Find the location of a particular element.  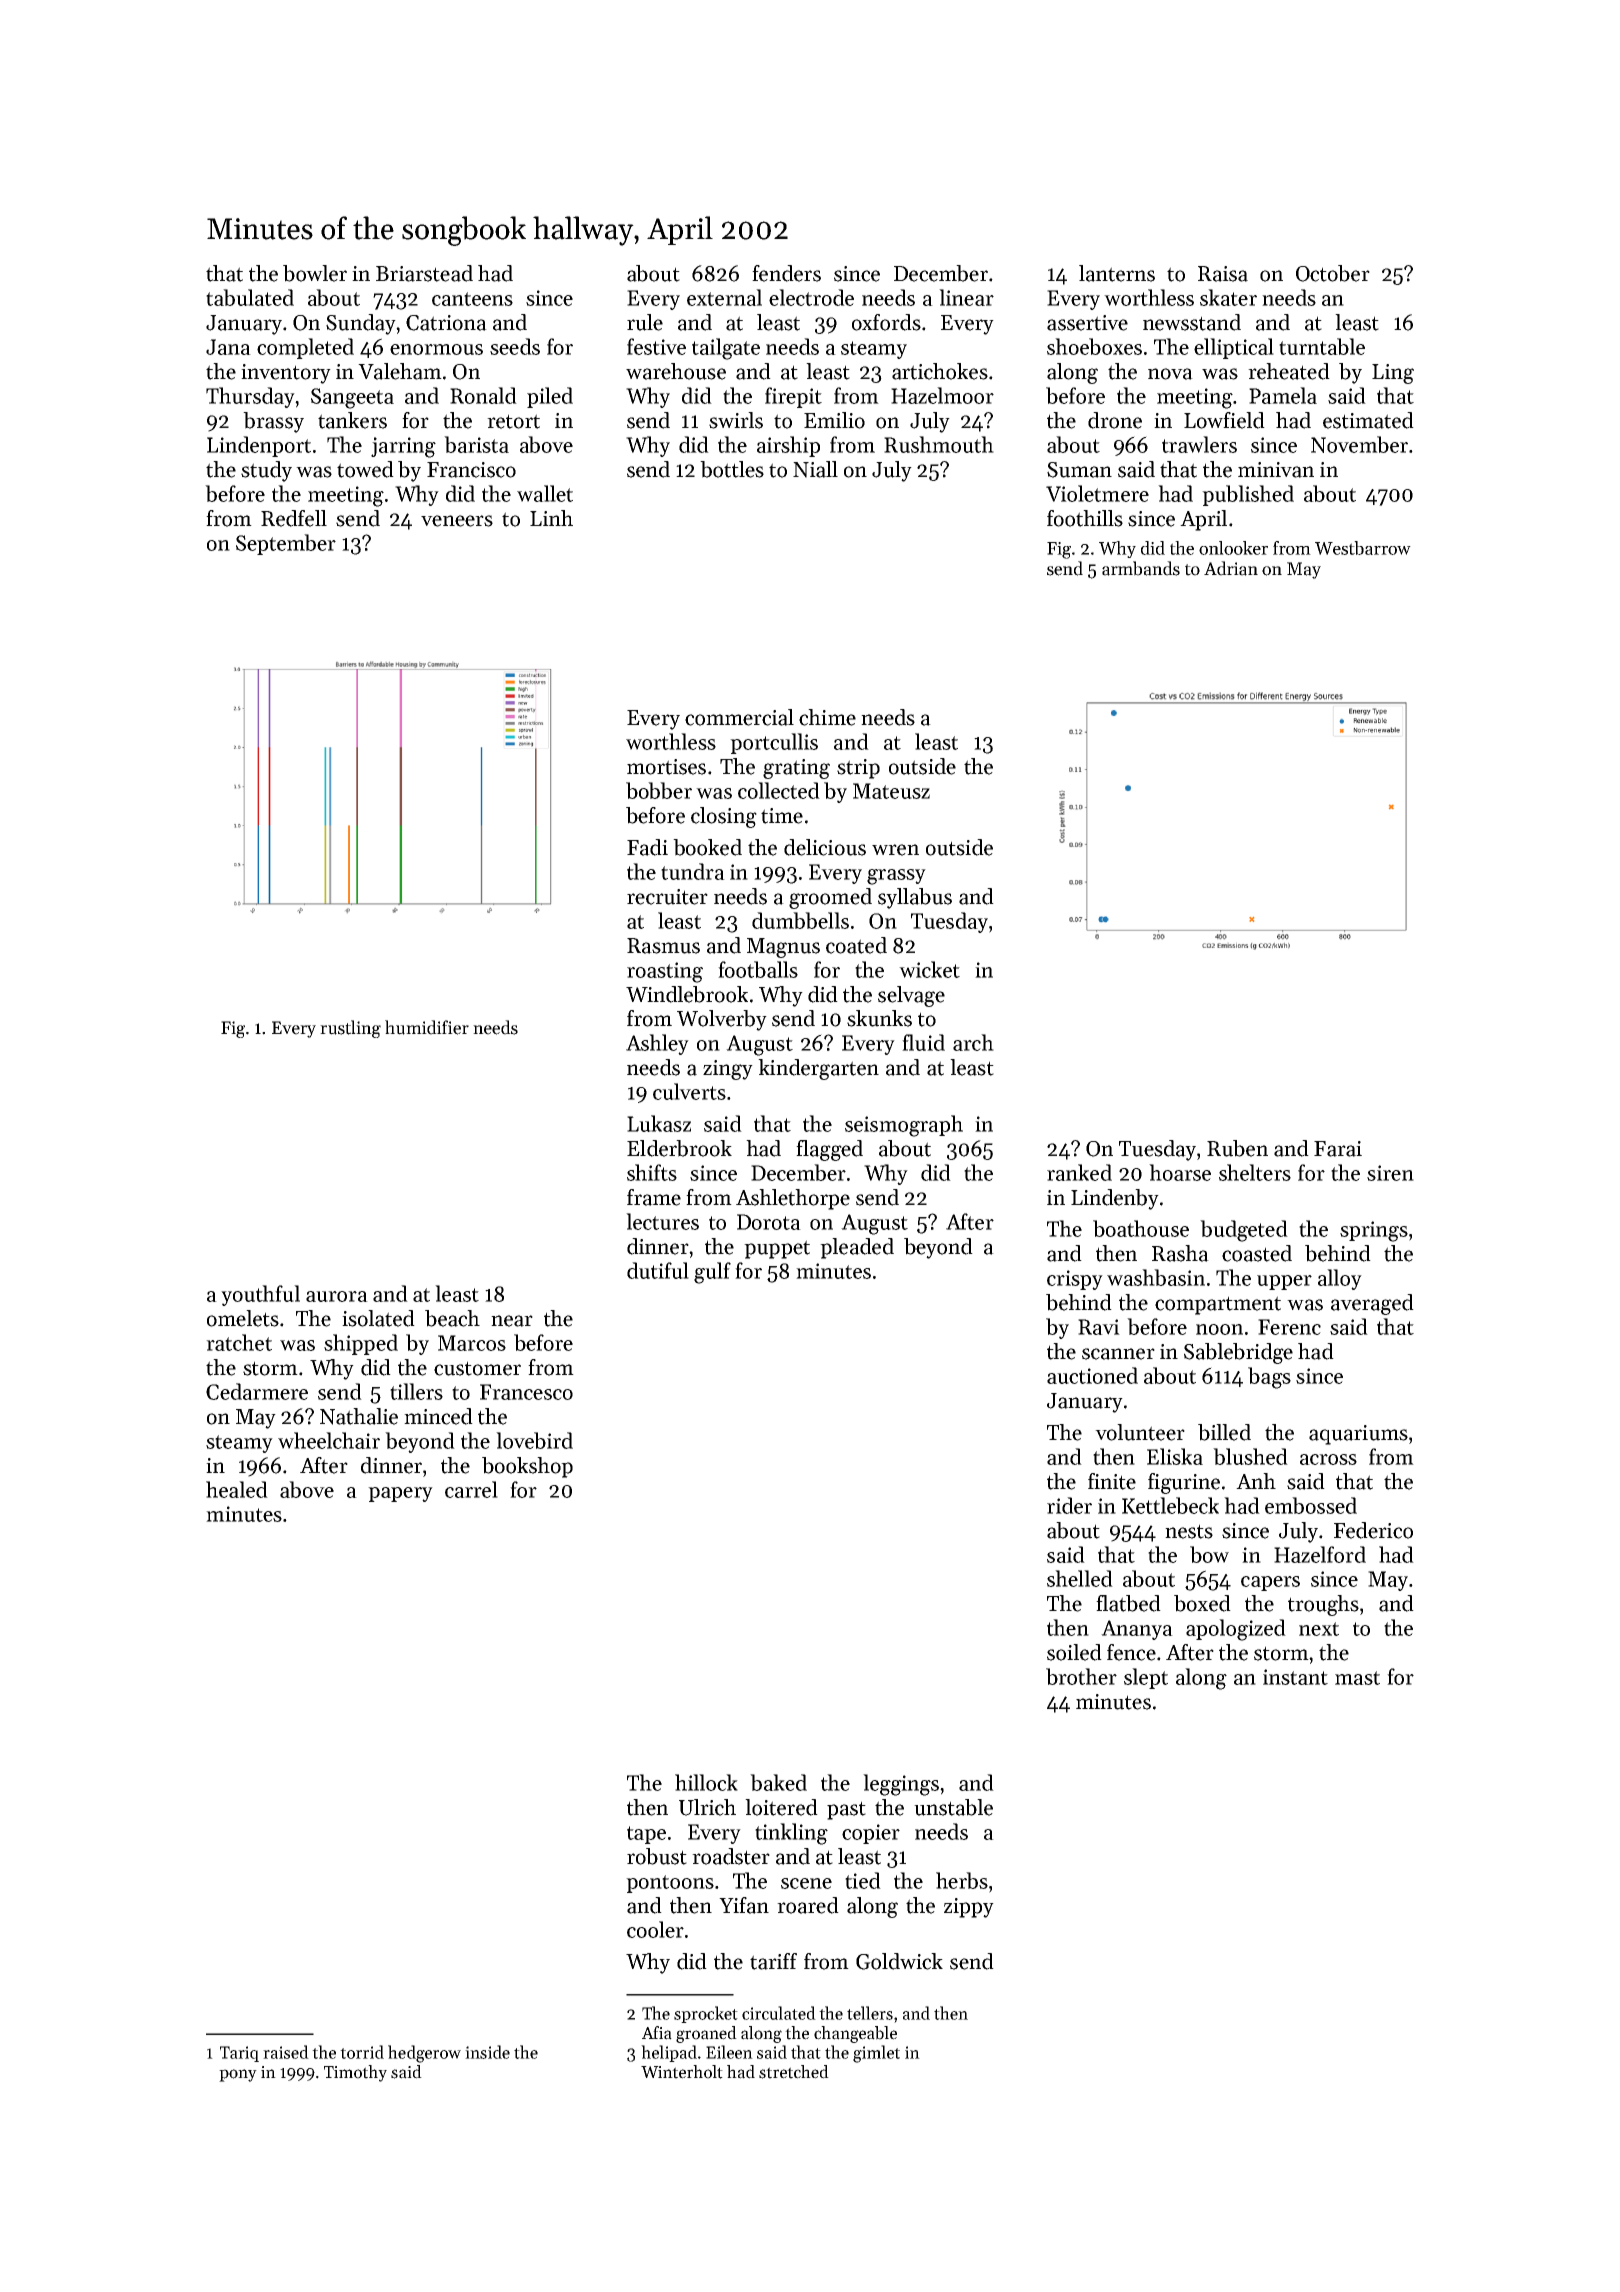

customer is located at coordinates (477, 1368).
